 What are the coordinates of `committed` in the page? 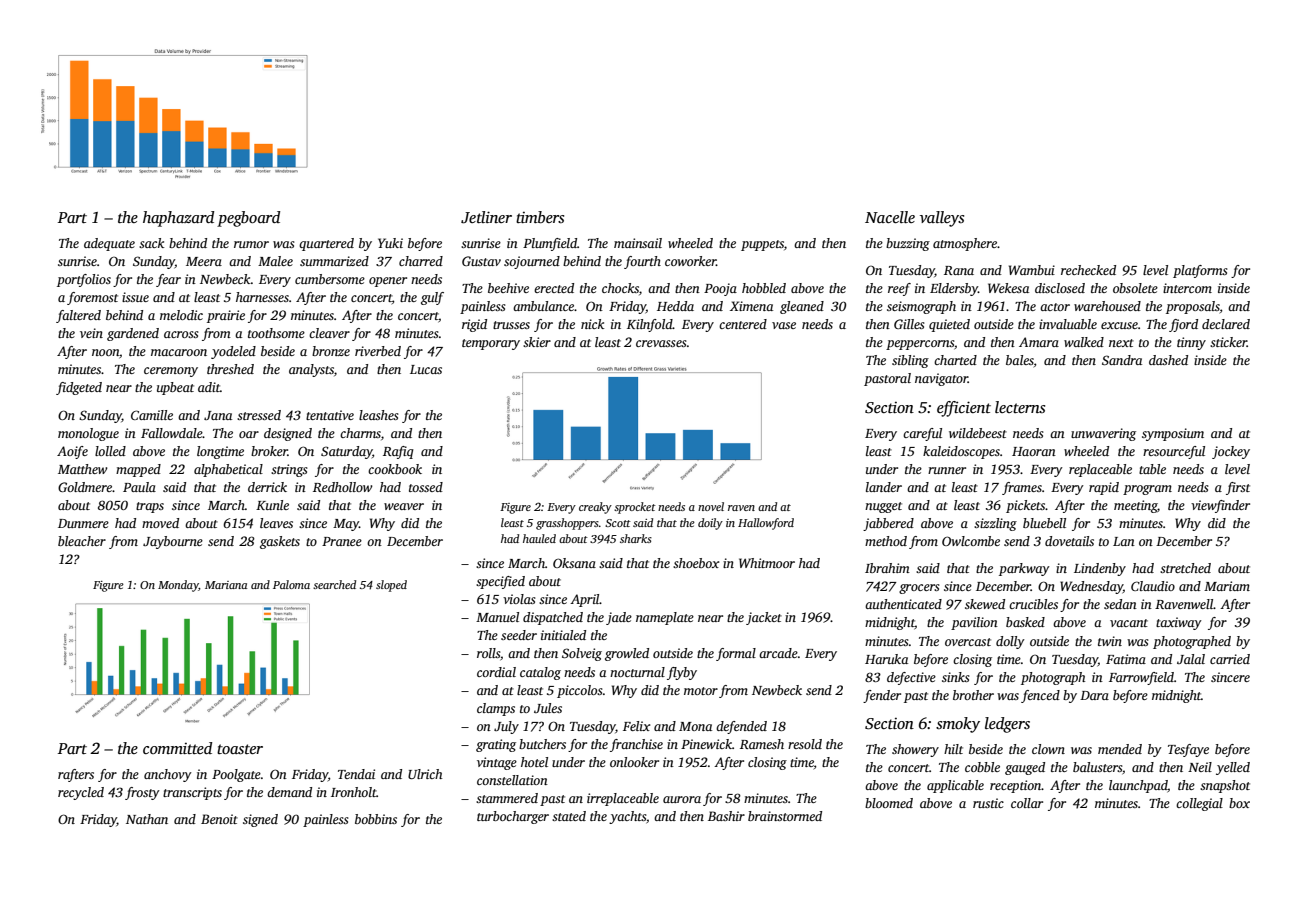 It's located at (177, 748).
